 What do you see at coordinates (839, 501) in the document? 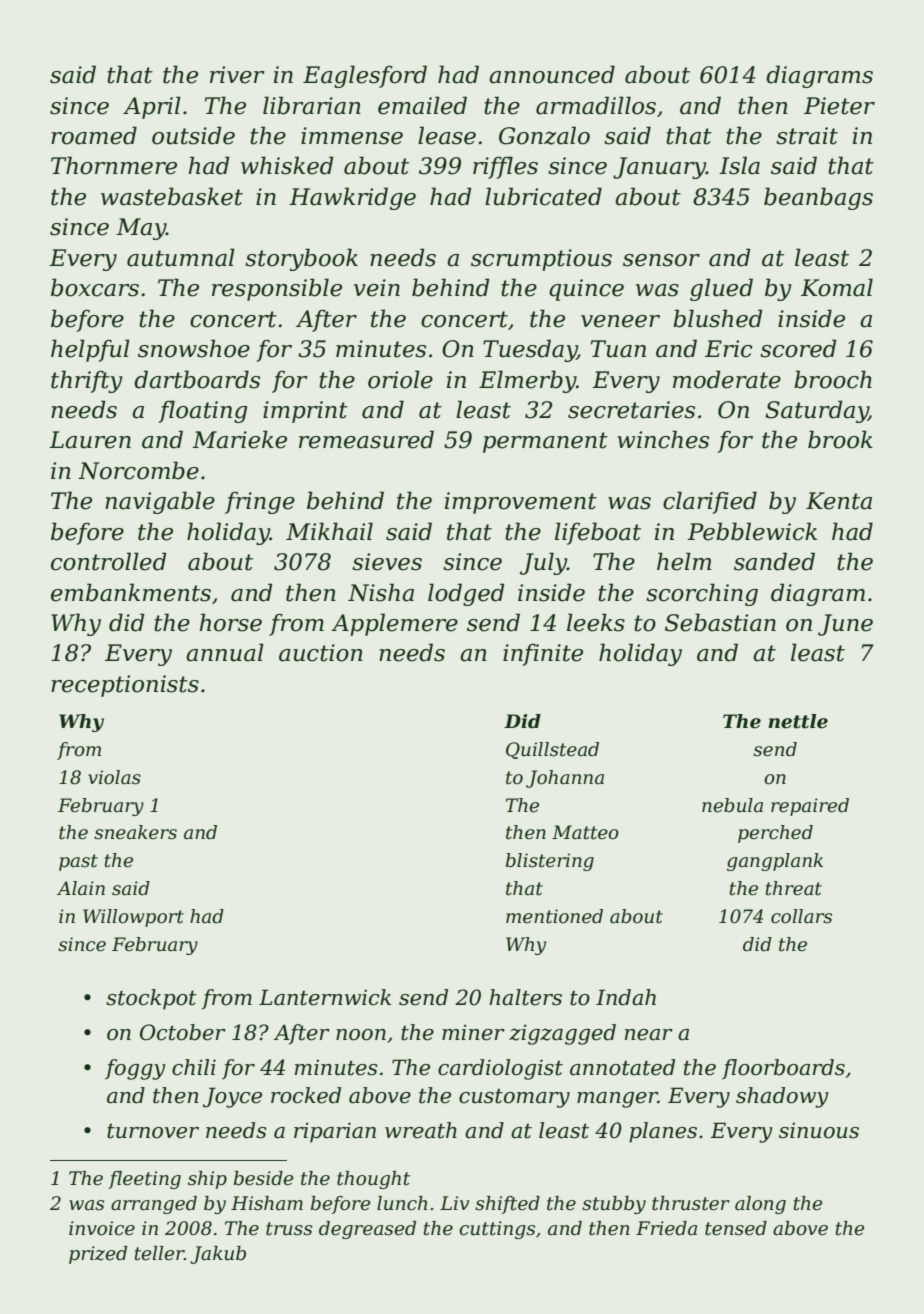
I see `Kenta` at bounding box center [839, 501].
